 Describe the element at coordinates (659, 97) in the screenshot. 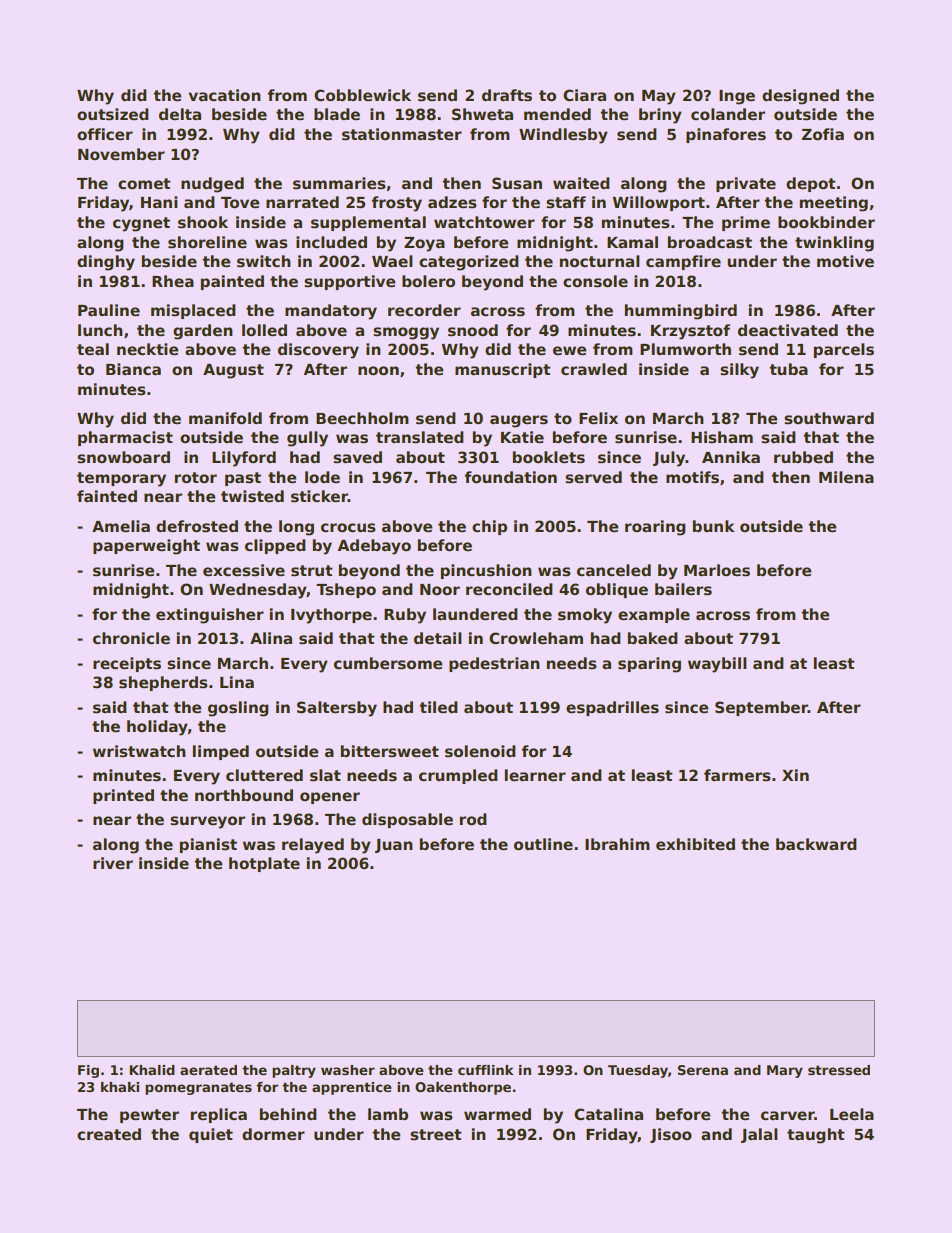

I see `May` at that location.
